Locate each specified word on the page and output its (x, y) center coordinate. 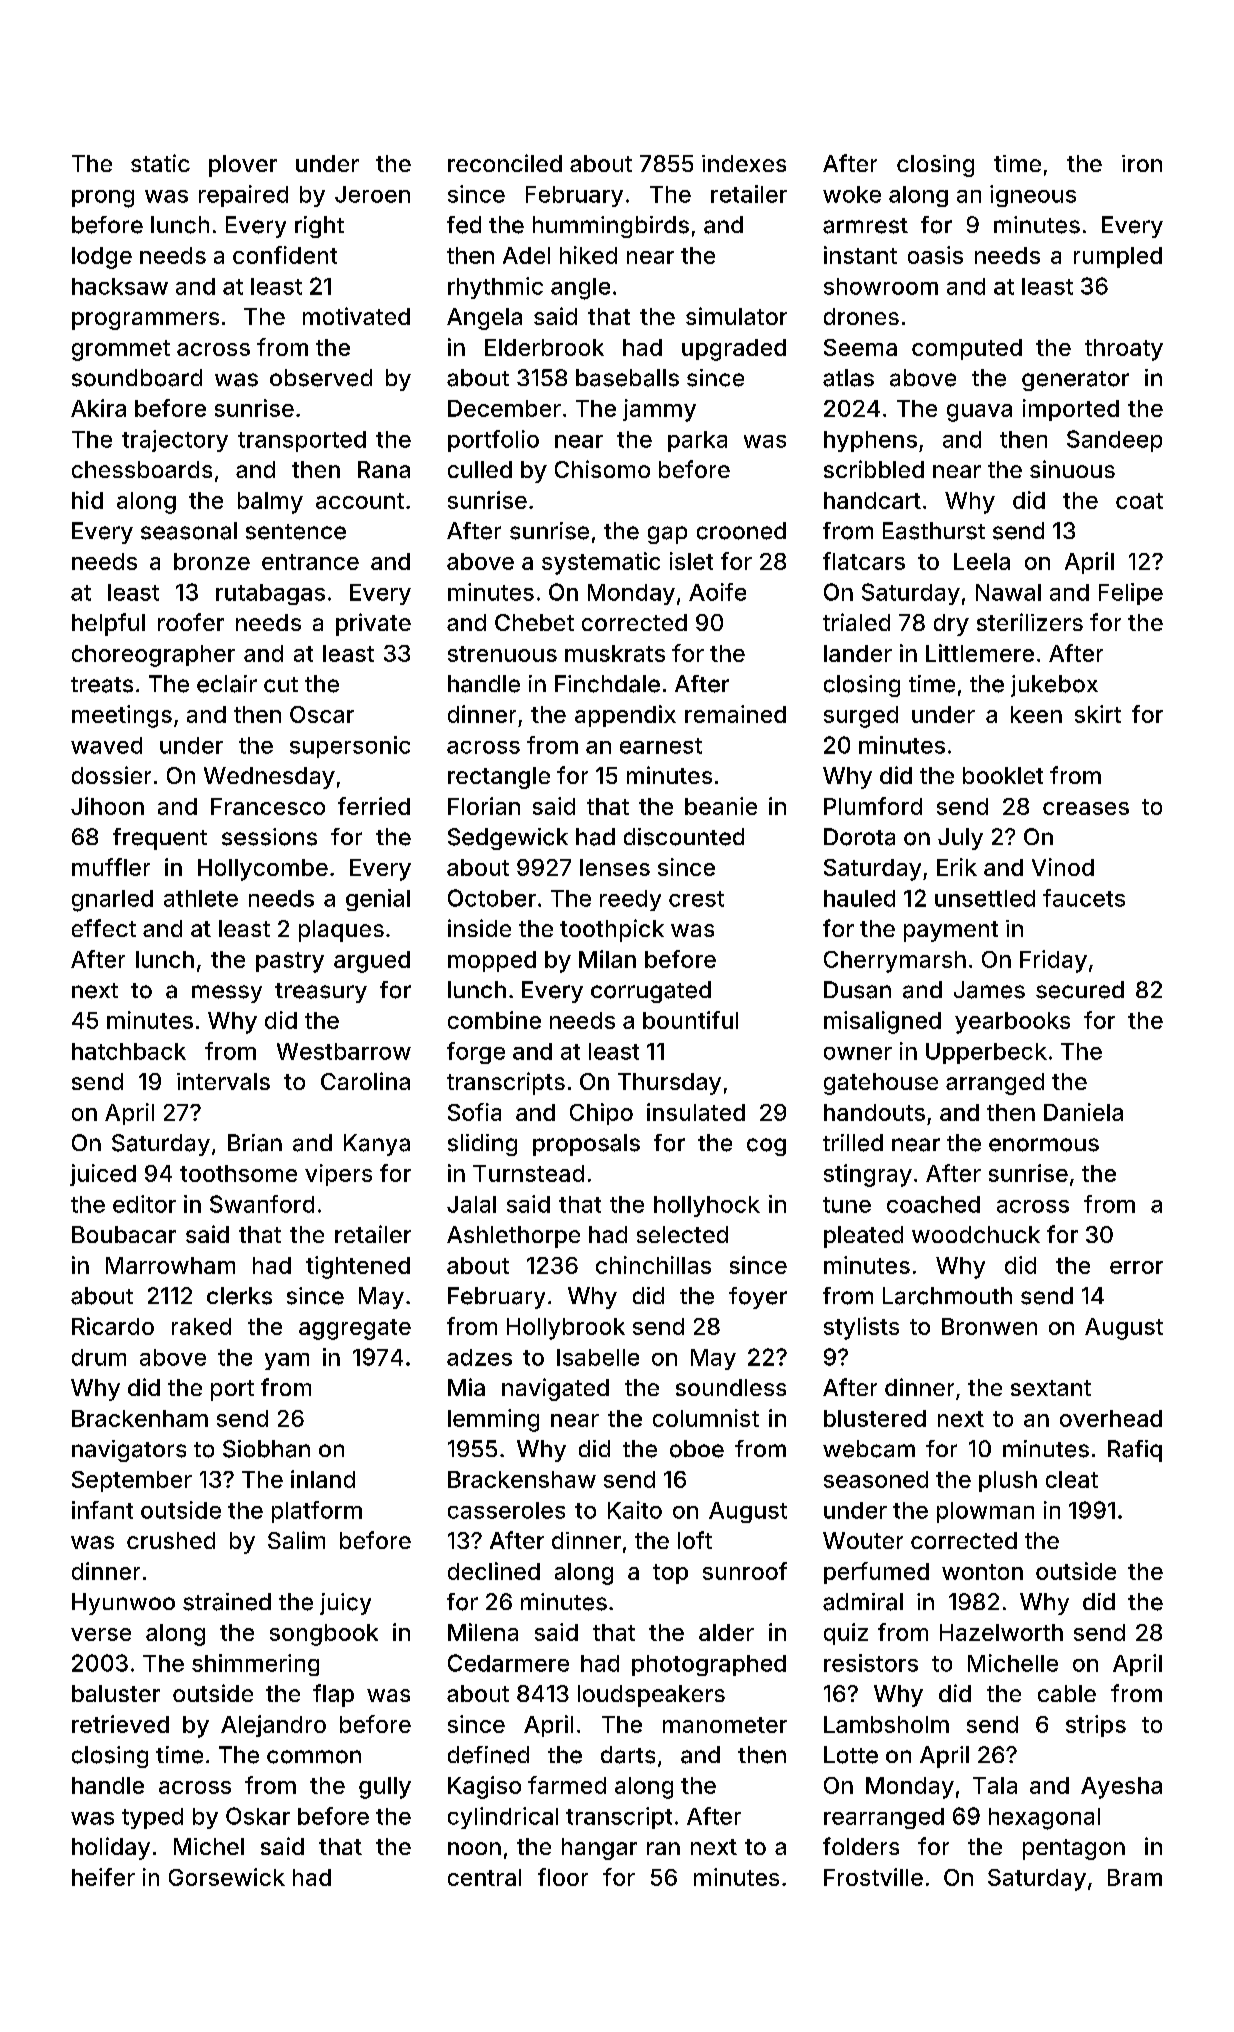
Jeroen (372, 194)
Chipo (601, 1114)
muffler (111, 867)
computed (967, 349)
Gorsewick (227, 1877)
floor (563, 1877)
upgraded (734, 350)
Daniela (1083, 1112)
